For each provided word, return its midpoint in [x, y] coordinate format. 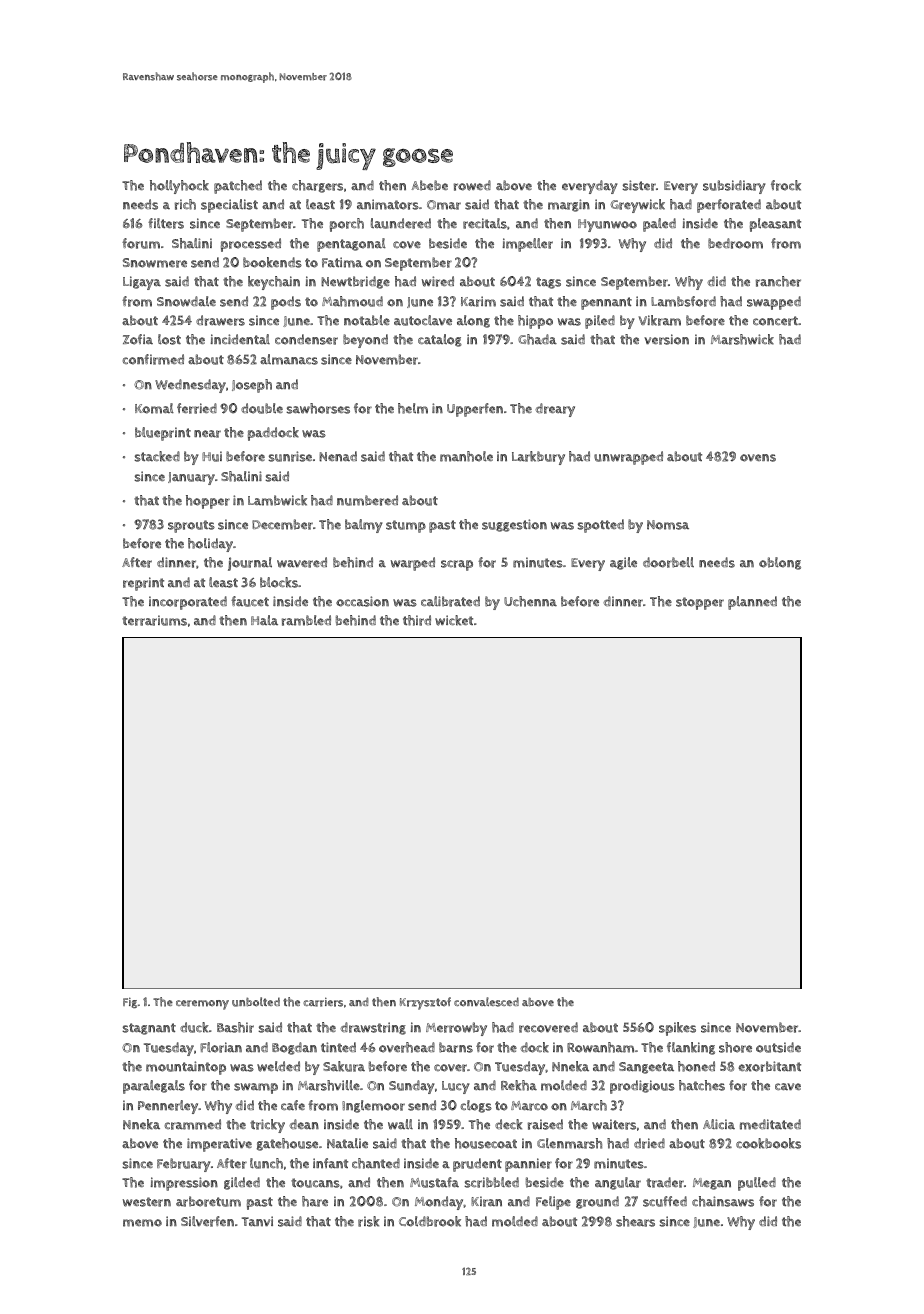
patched [238, 187]
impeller [527, 245]
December [282, 524]
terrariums [154, 620]
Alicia [719, 1124]
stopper [700, 603]
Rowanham [600, 1047]
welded [278, 1066]
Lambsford [683, 301]
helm [413, 408]
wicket [454, 620]
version [666, 339]
